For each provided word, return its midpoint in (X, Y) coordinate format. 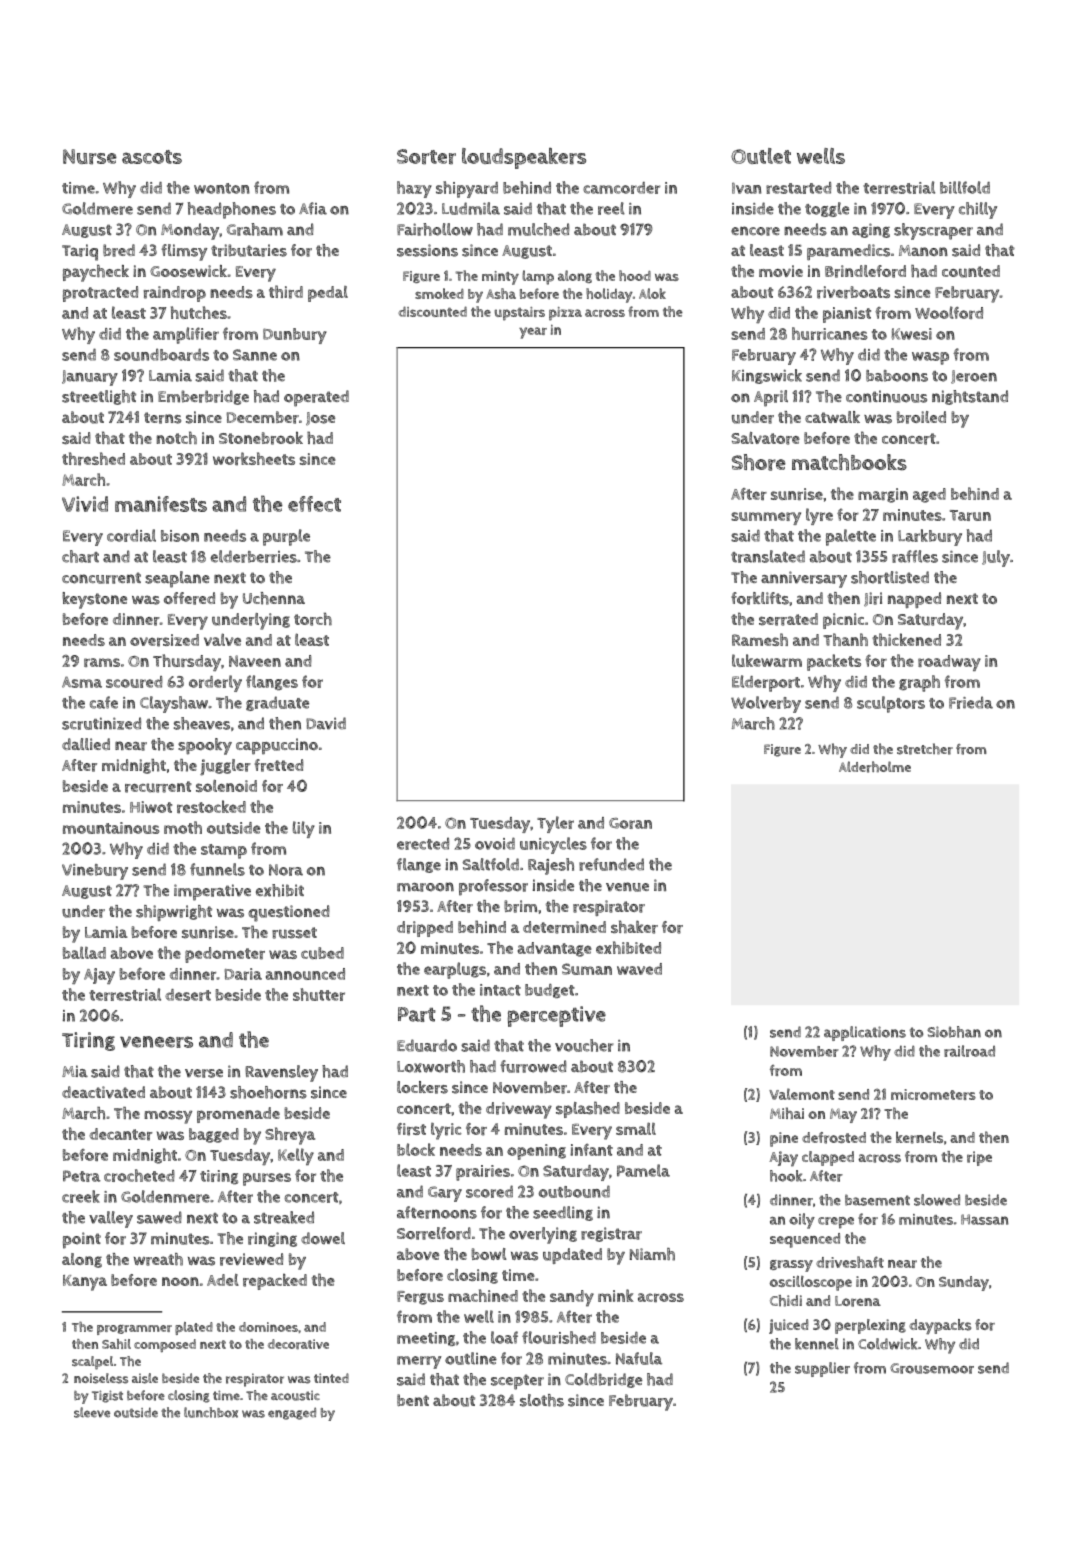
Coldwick (887, 1344)
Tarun (970, 515)
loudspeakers (524, 158)
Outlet (761, 156)
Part (417, 1014)
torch (313, 619)
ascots (152, 157)
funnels (217, 869)
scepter (517, 1382)
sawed (159, 1217)
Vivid (85, 504)
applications (865, 1033)
